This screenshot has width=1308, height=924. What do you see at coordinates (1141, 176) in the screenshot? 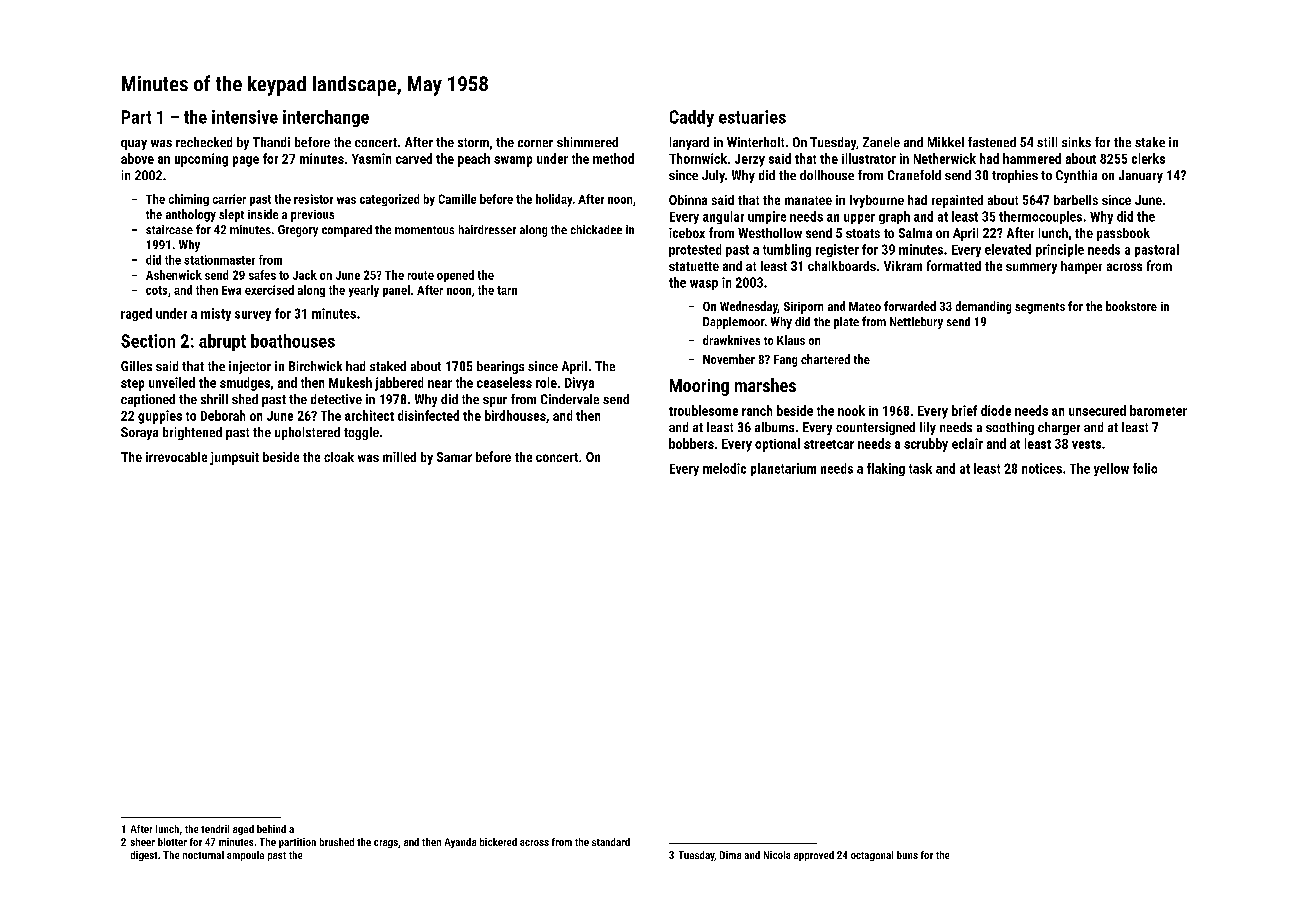
I see `January` at bounding box center [1141, 176].
